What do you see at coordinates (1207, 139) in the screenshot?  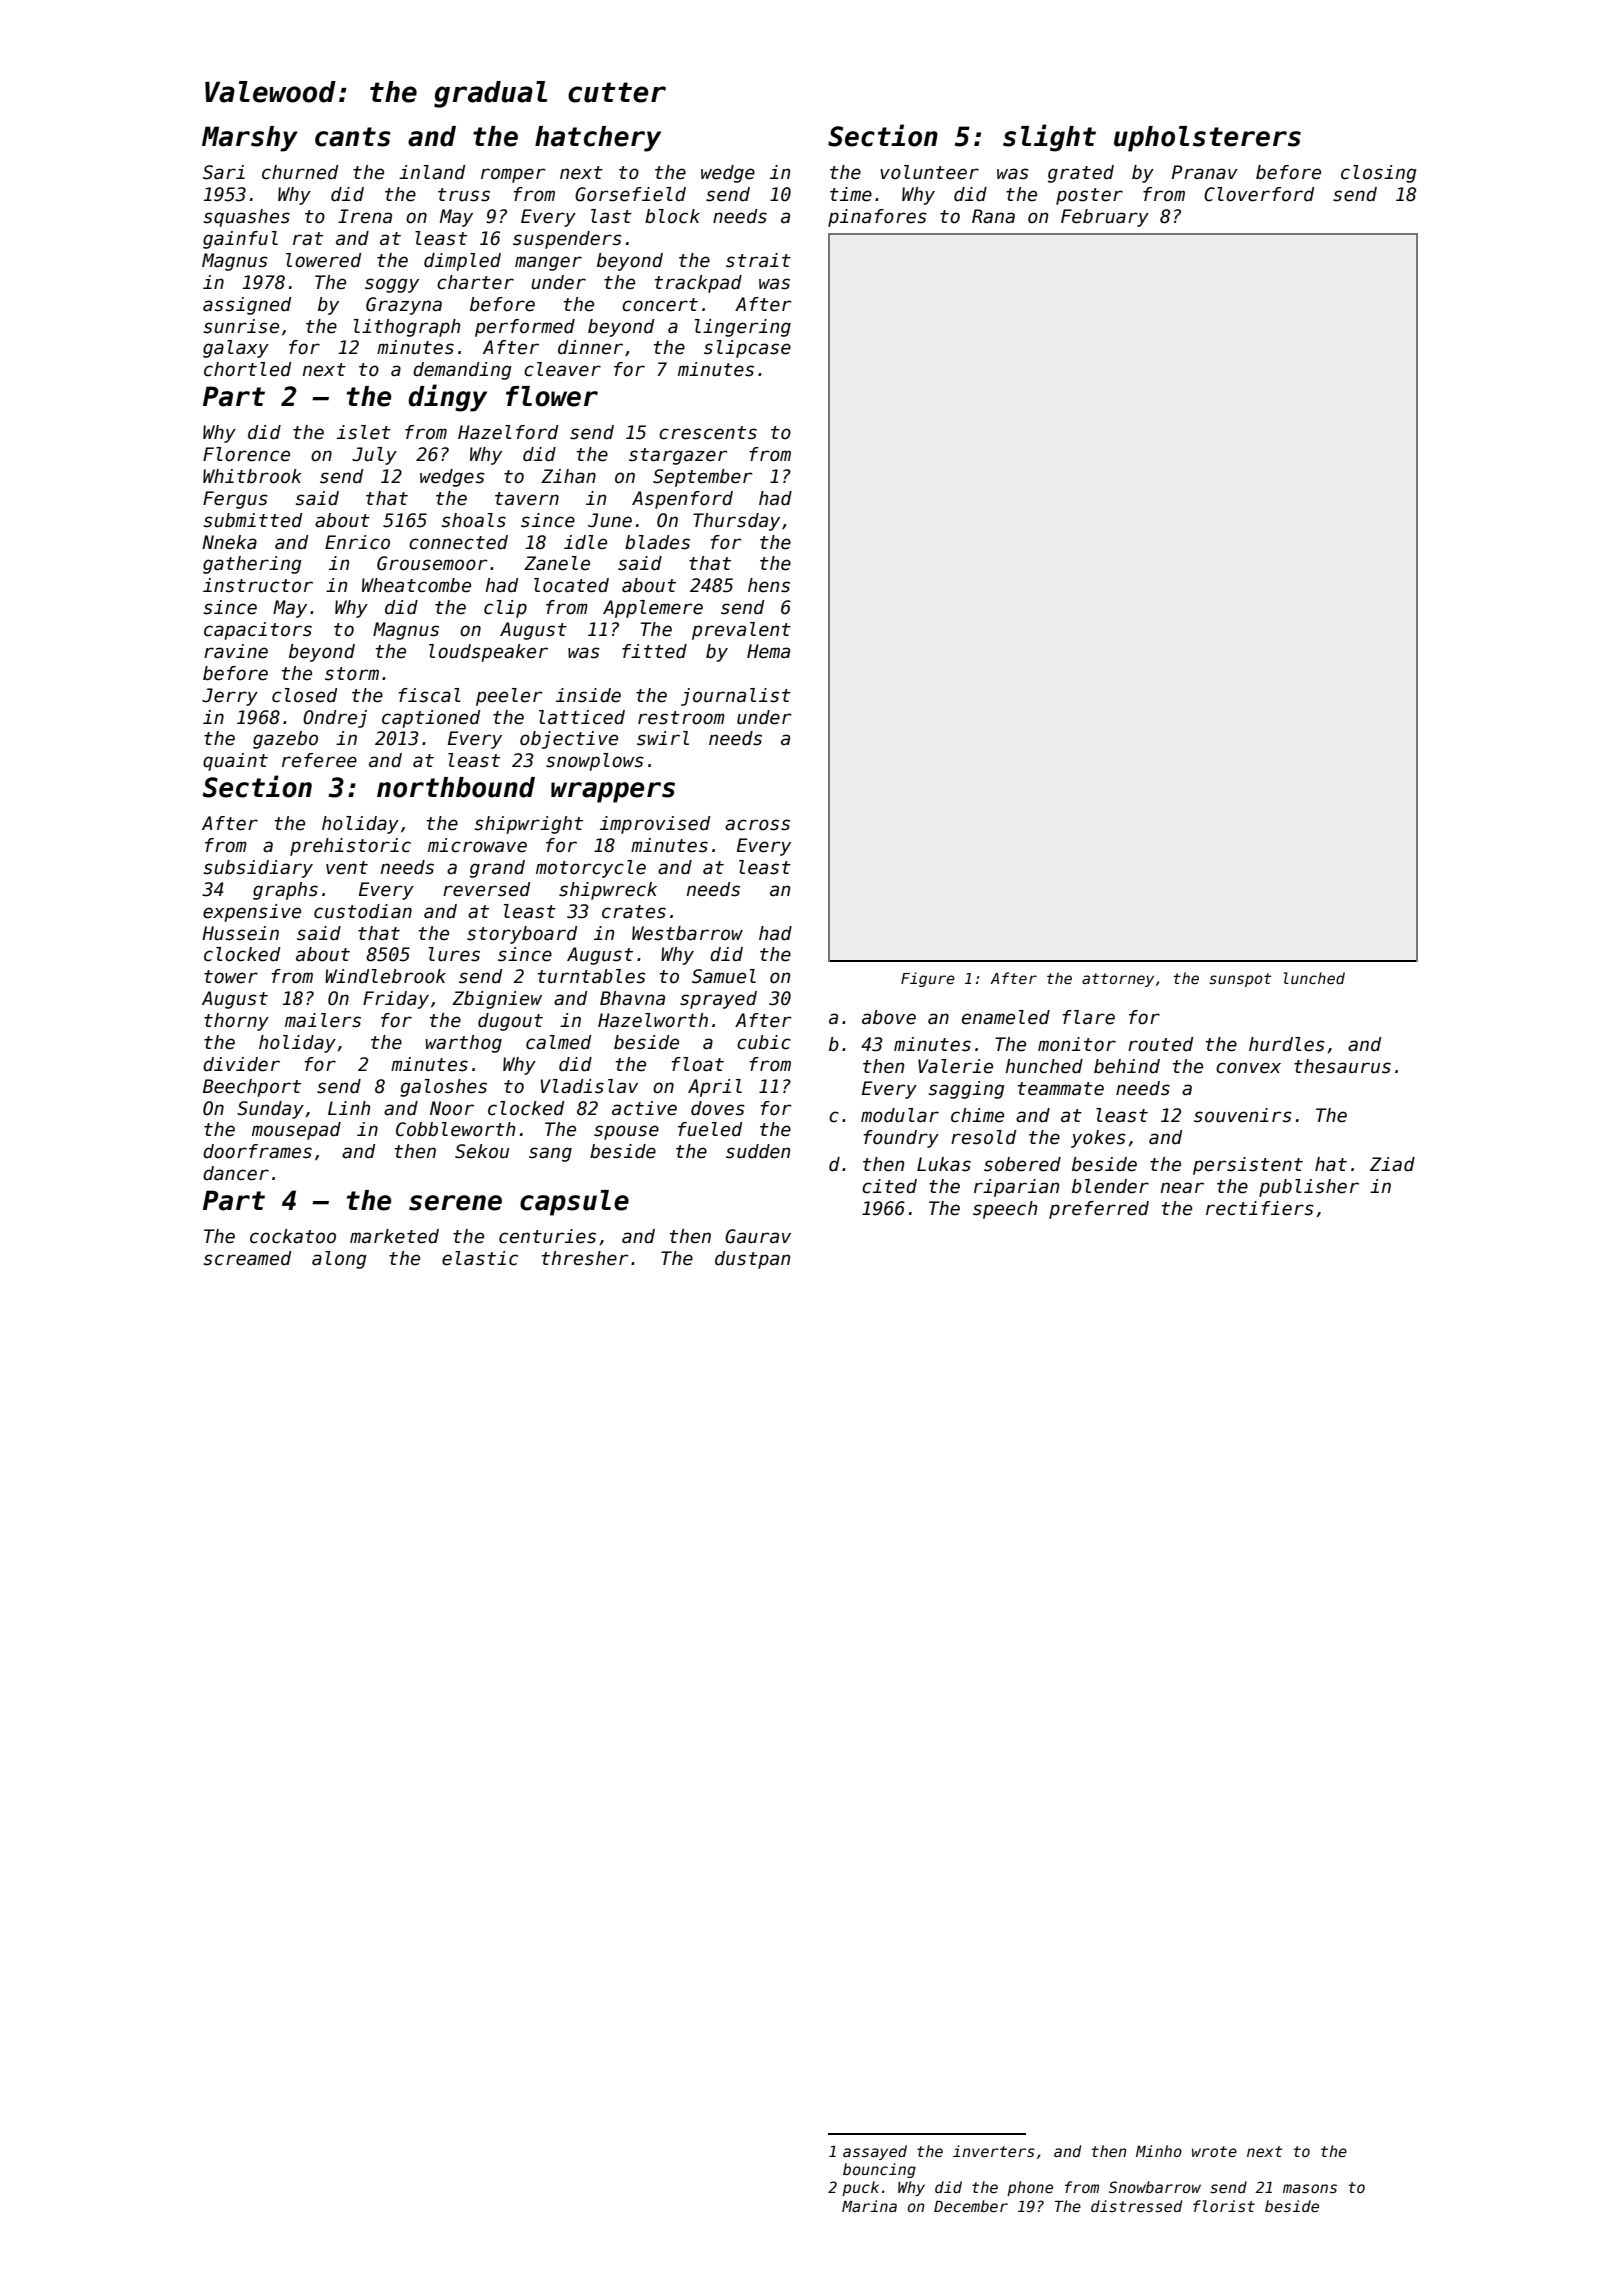 I see `upholsterers` at bounding box center [1207, 139].
